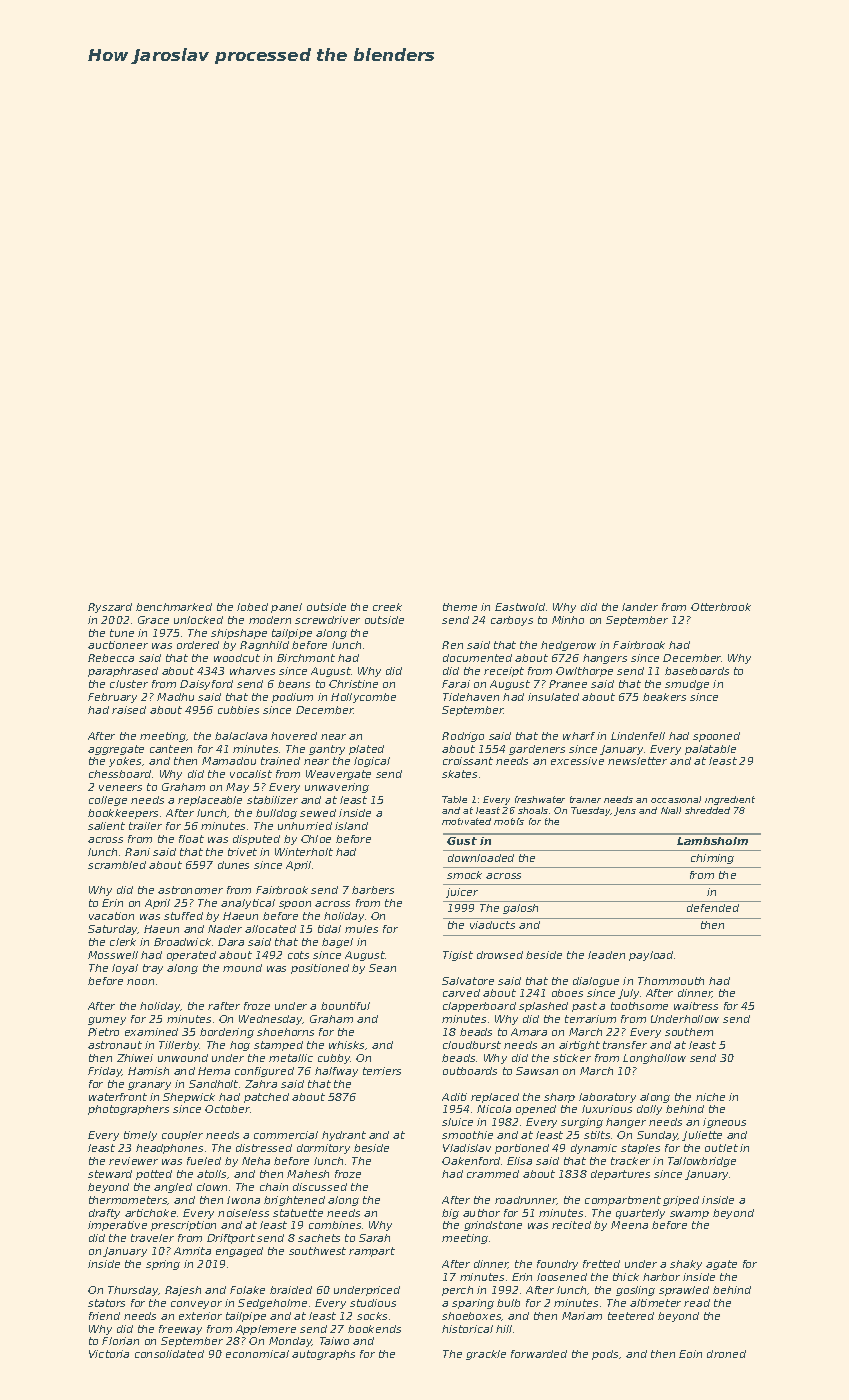  Describe the element at coordinates (109, 1354) in the screenshot. I see `Victoria` at that location.
